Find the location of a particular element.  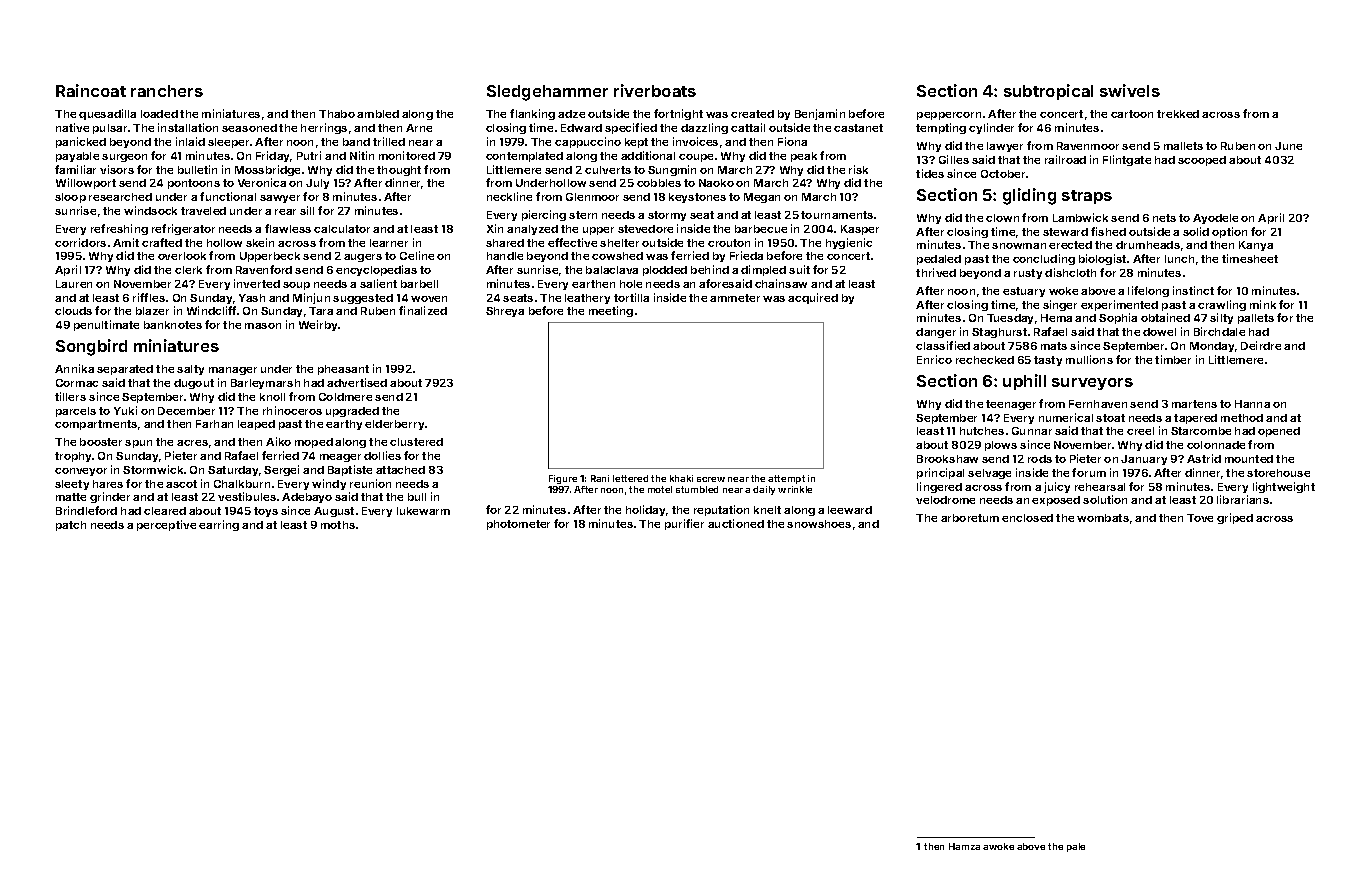

handle is located at coordinates (505, 256).
